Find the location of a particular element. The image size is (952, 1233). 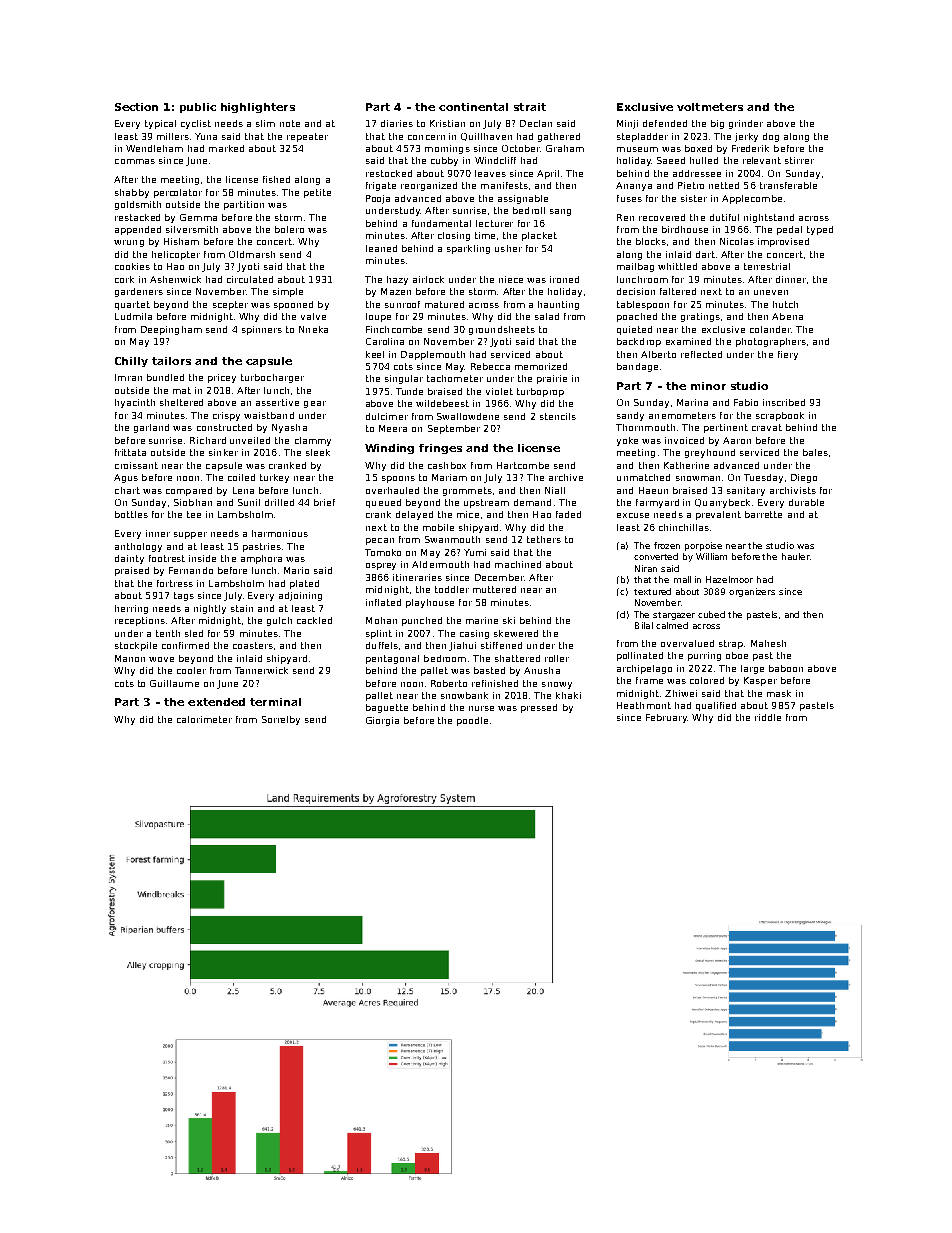

hauler is located at coordinates (795, 556).
